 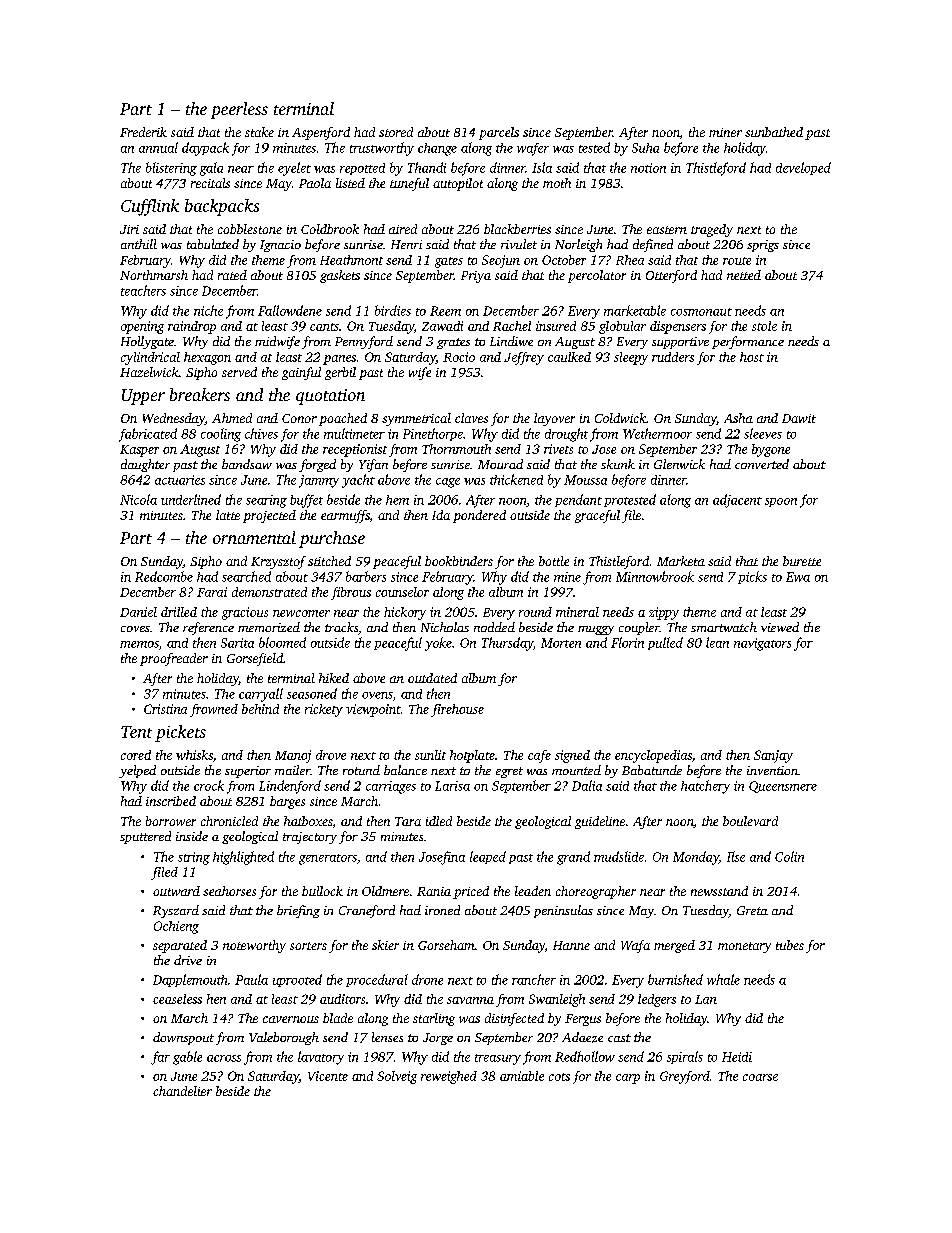 I want to click on Sanjay, so click(x=773, y=756).
